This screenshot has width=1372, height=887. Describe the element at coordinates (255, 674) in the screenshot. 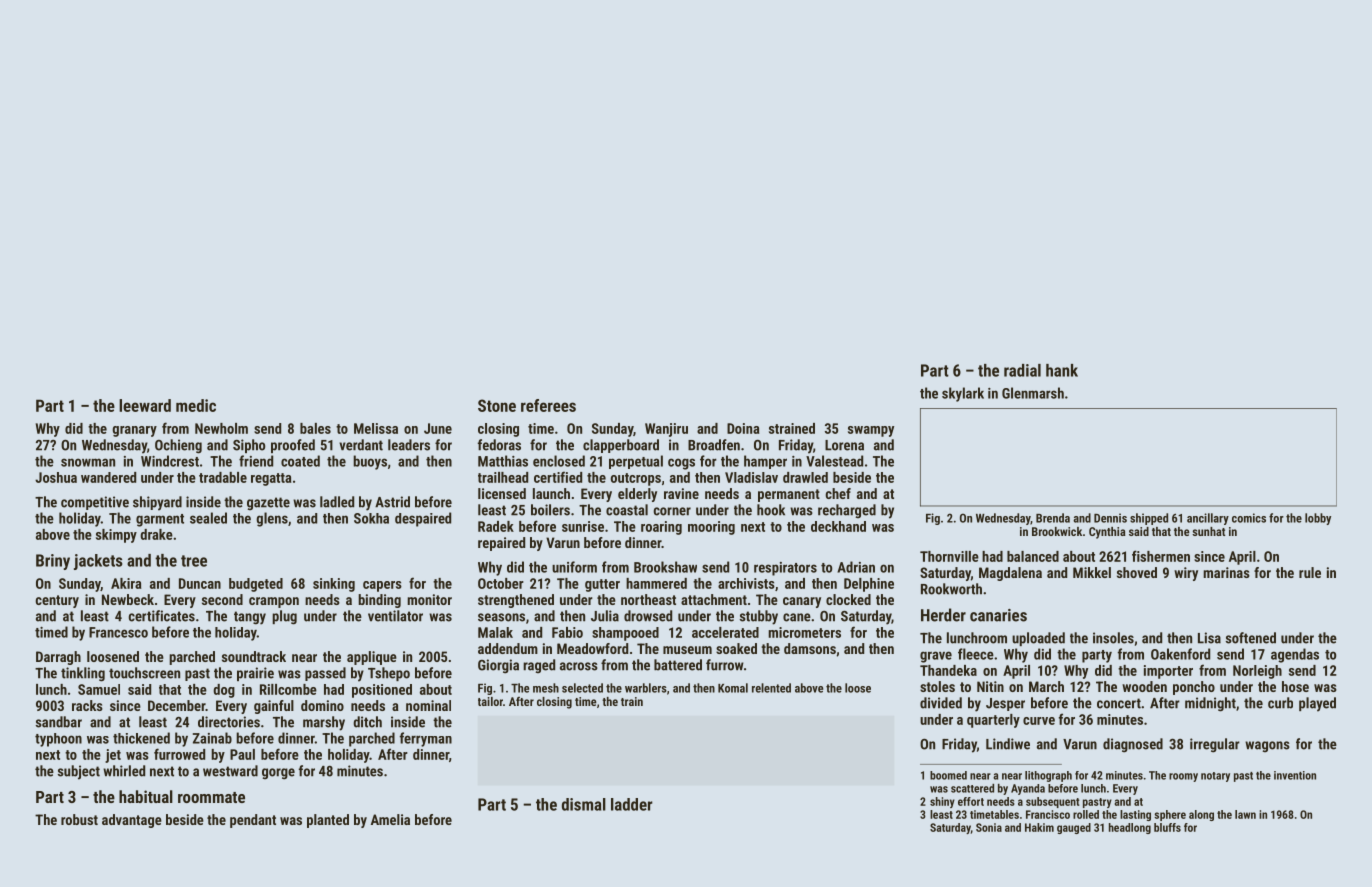

I see `prairie` at that location.
